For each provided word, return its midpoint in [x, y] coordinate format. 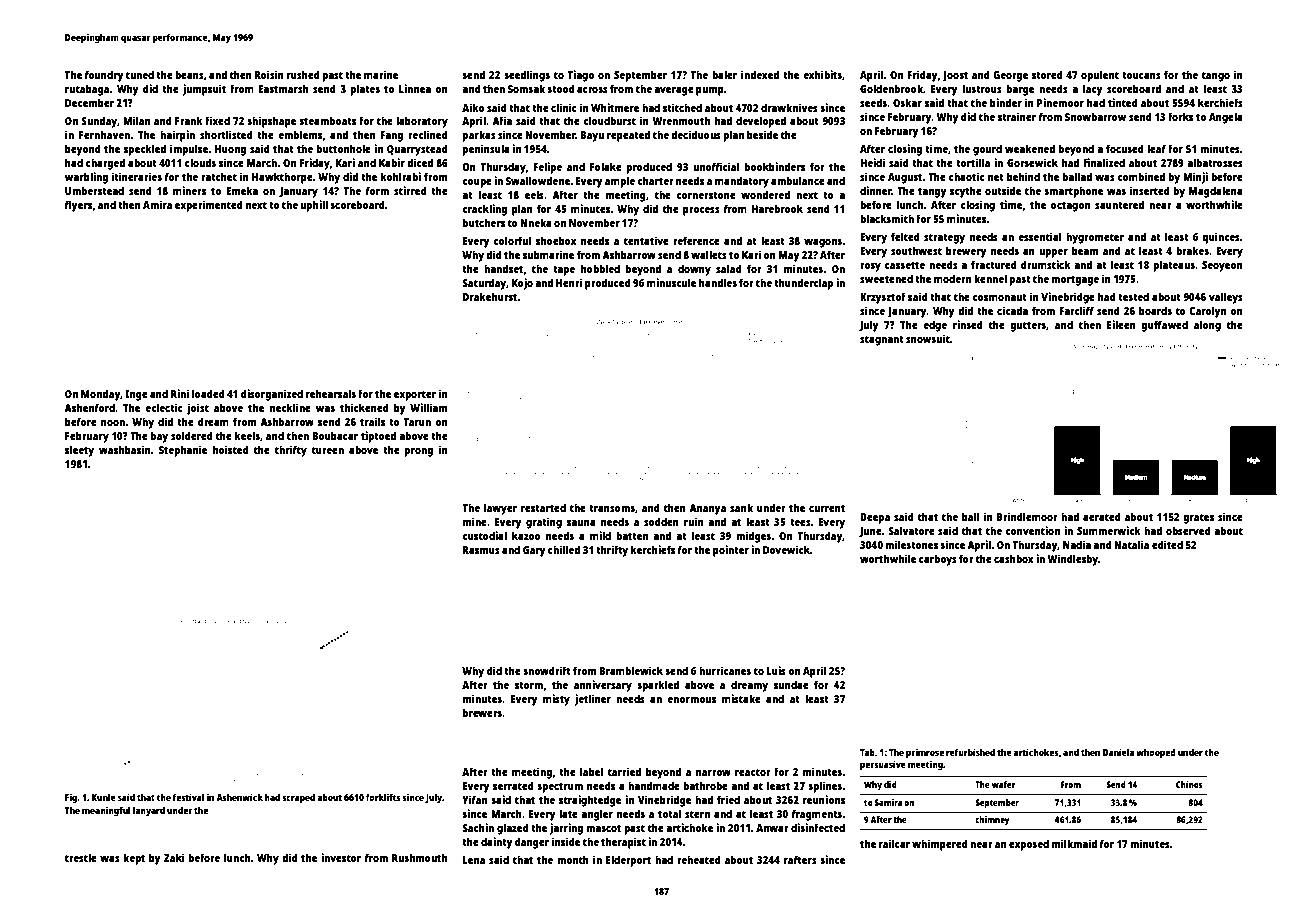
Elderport [628, 861]
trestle [81, 857]
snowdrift [547, 670]
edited [1167, 544]
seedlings [527, 76]
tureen [328, 450]
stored [1047, 74]
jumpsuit [204, 90]
